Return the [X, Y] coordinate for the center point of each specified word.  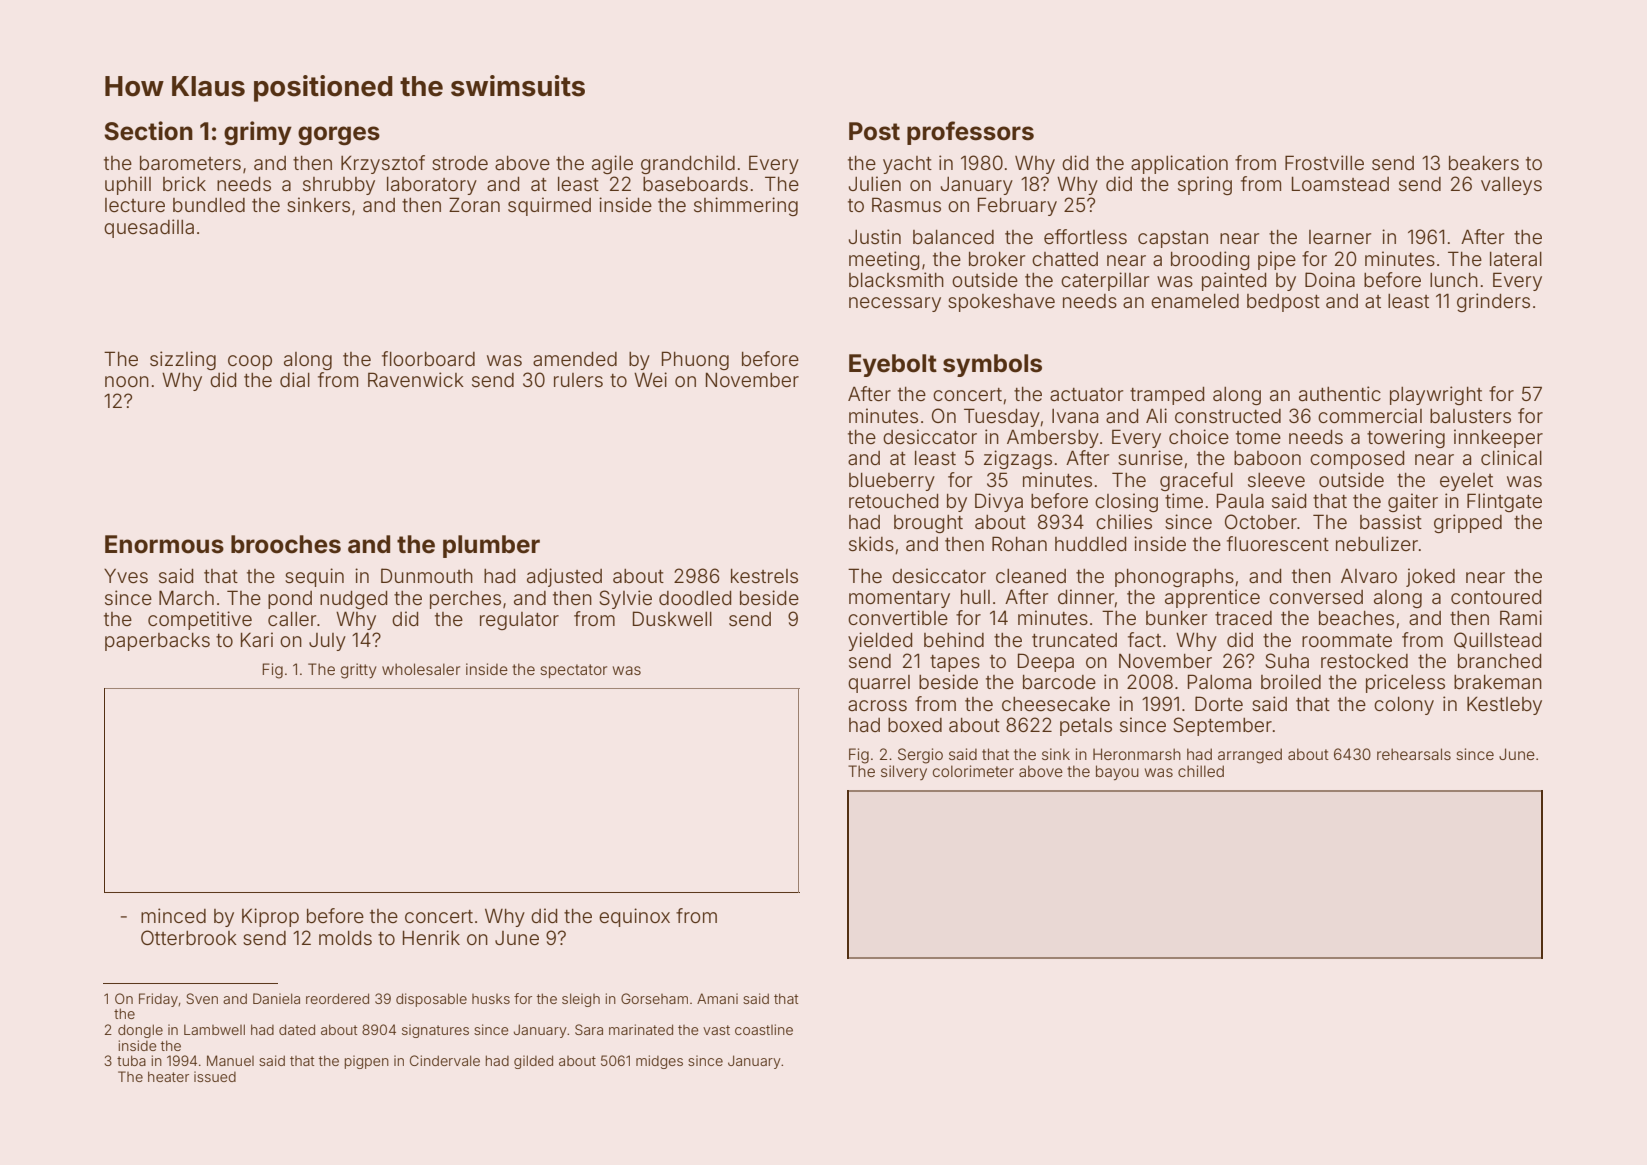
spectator [573, 671]
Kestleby [1504, 706]
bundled [209, 205]
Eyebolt [893, 365]
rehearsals [1414, 754]
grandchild [688, 164]
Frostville [1324, 162]
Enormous [164, 544]
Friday [158, 1000]
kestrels [764, 576]
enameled [1195, 301]
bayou [1117, 772]
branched [1499, 661]
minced [173, 915]
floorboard [428, 358]
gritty [359, 671]
